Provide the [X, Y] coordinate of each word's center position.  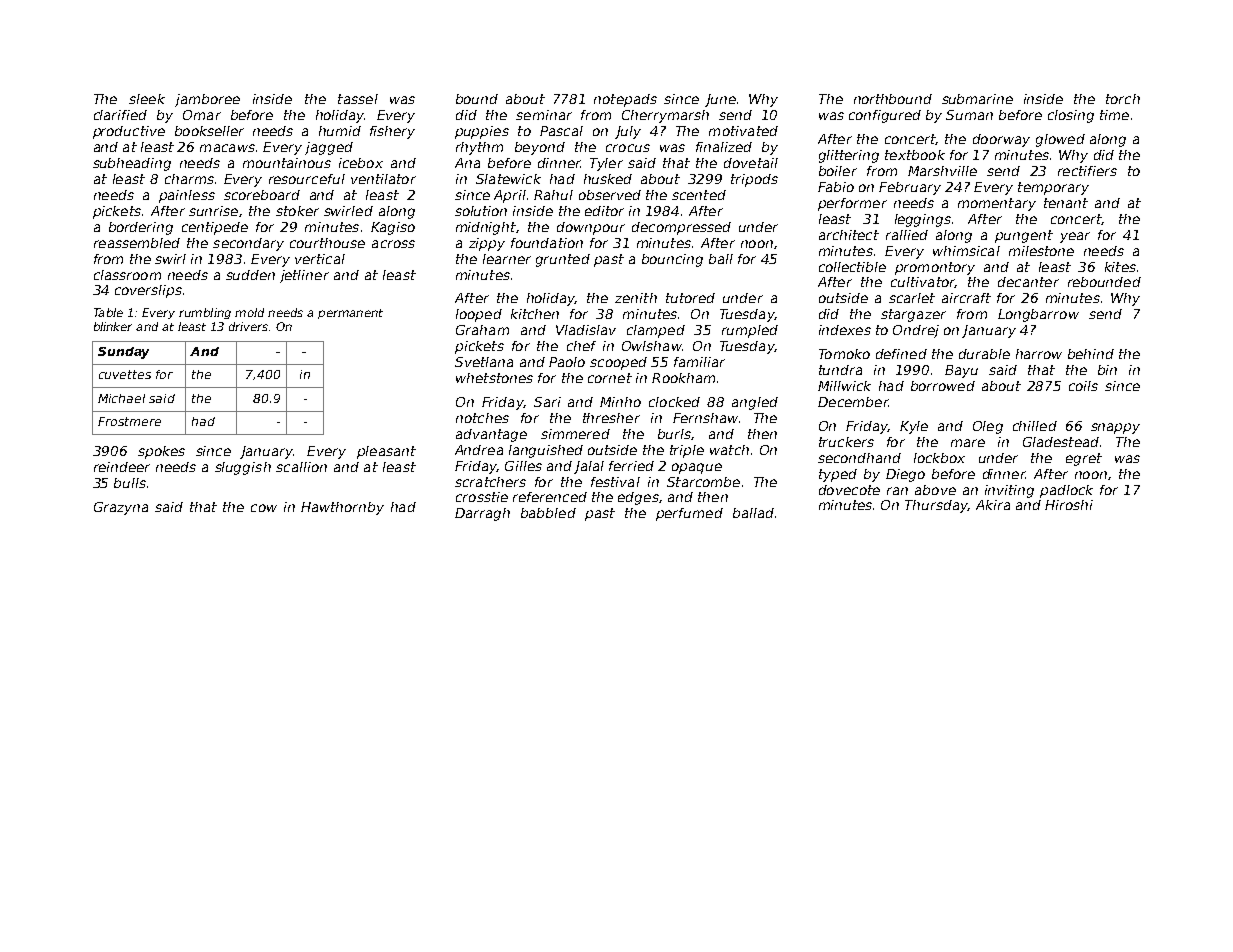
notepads [625, 100]
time [1114, 115]
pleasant [386, 452]
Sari [547, 402]
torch [1123, 99]
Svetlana [484, 362]
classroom [127, 275]
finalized [724, 147]
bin [1107, 370]
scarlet [912, 298]
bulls [130, 483]
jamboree [207, 100]
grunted [563, 260]
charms [189, 179]
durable [984, 354]
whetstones [494, 378]
